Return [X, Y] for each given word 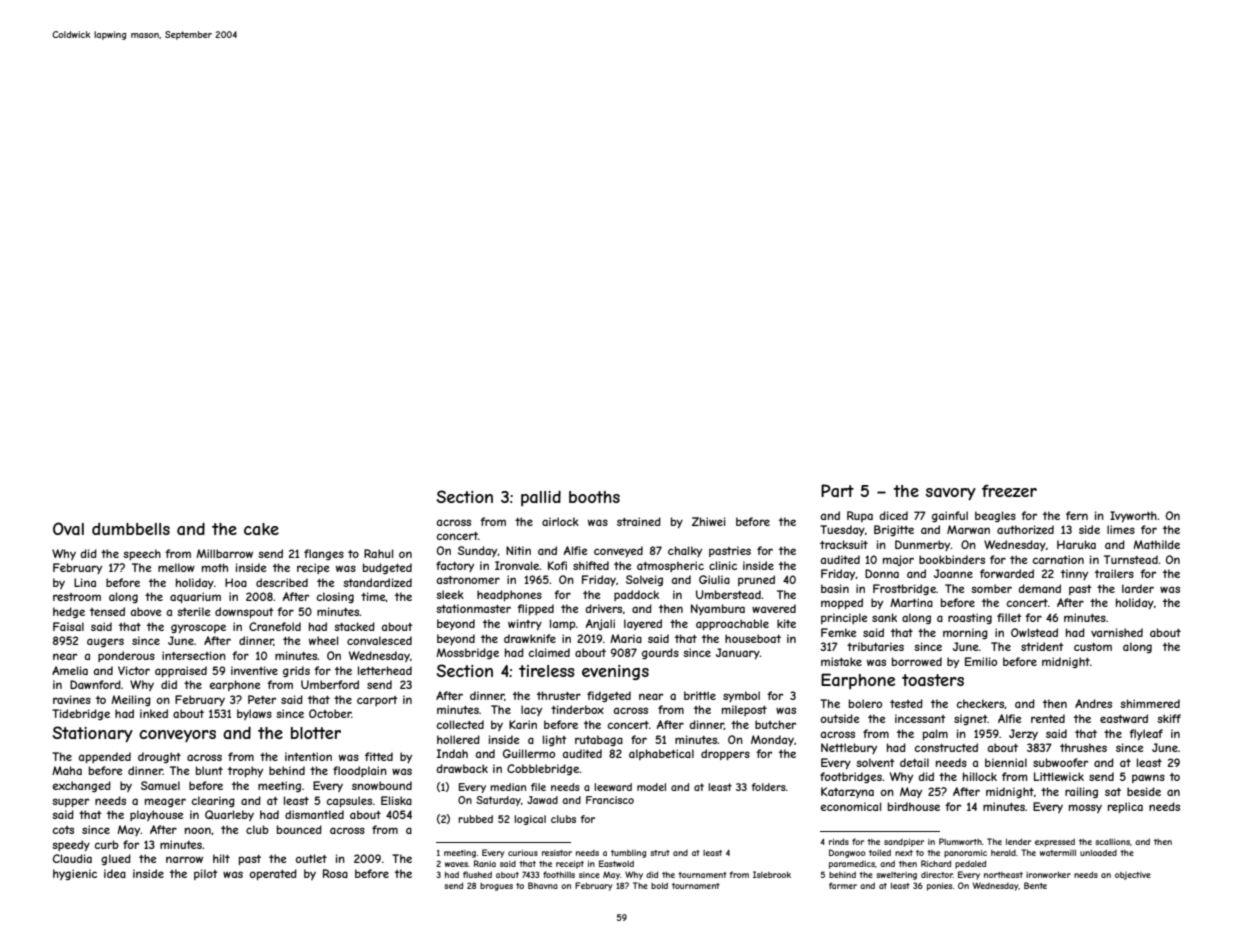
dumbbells [131, 528]
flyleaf [1146, 734]
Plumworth [960, 841]
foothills [559, 874]
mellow [176, 567]
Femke [838, 632]
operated [273, 874]
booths [594, 497]
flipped [535, 609]
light [555, 740]
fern [1077, 515]
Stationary [92, 734]
